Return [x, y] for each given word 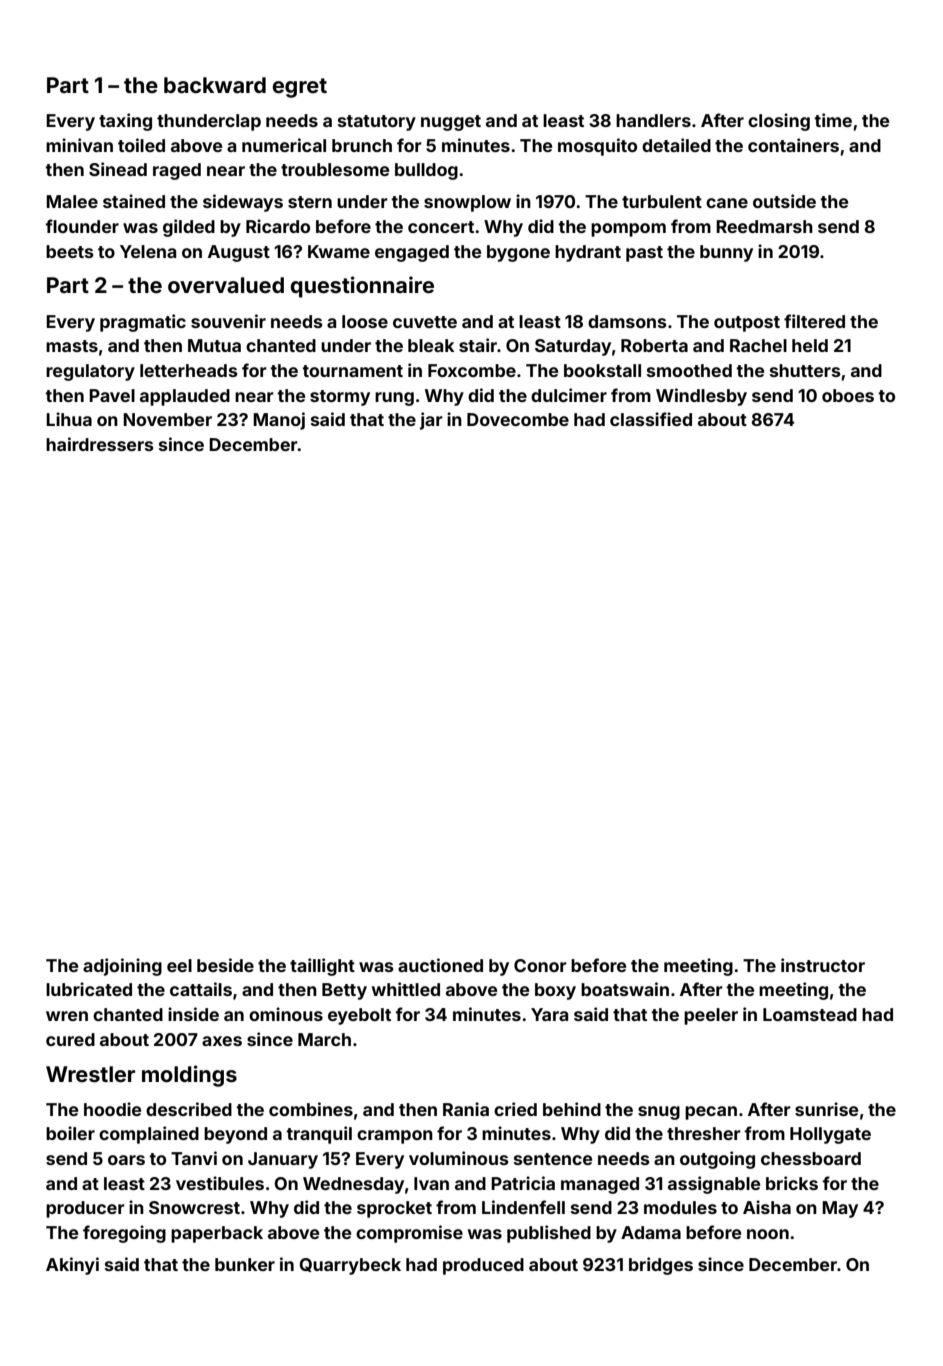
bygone [518, 253]
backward [215, 85]
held [810, 345]
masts [72, 346]
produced [483, 1266]
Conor [540, 965]
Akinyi [72, 1266]
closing [779, 122]
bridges [661, 1266]
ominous [286, 1014]
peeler [711, 1016]
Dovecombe [518, 419]
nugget [451, 123]
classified [651, 419]
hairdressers [100, 444]
